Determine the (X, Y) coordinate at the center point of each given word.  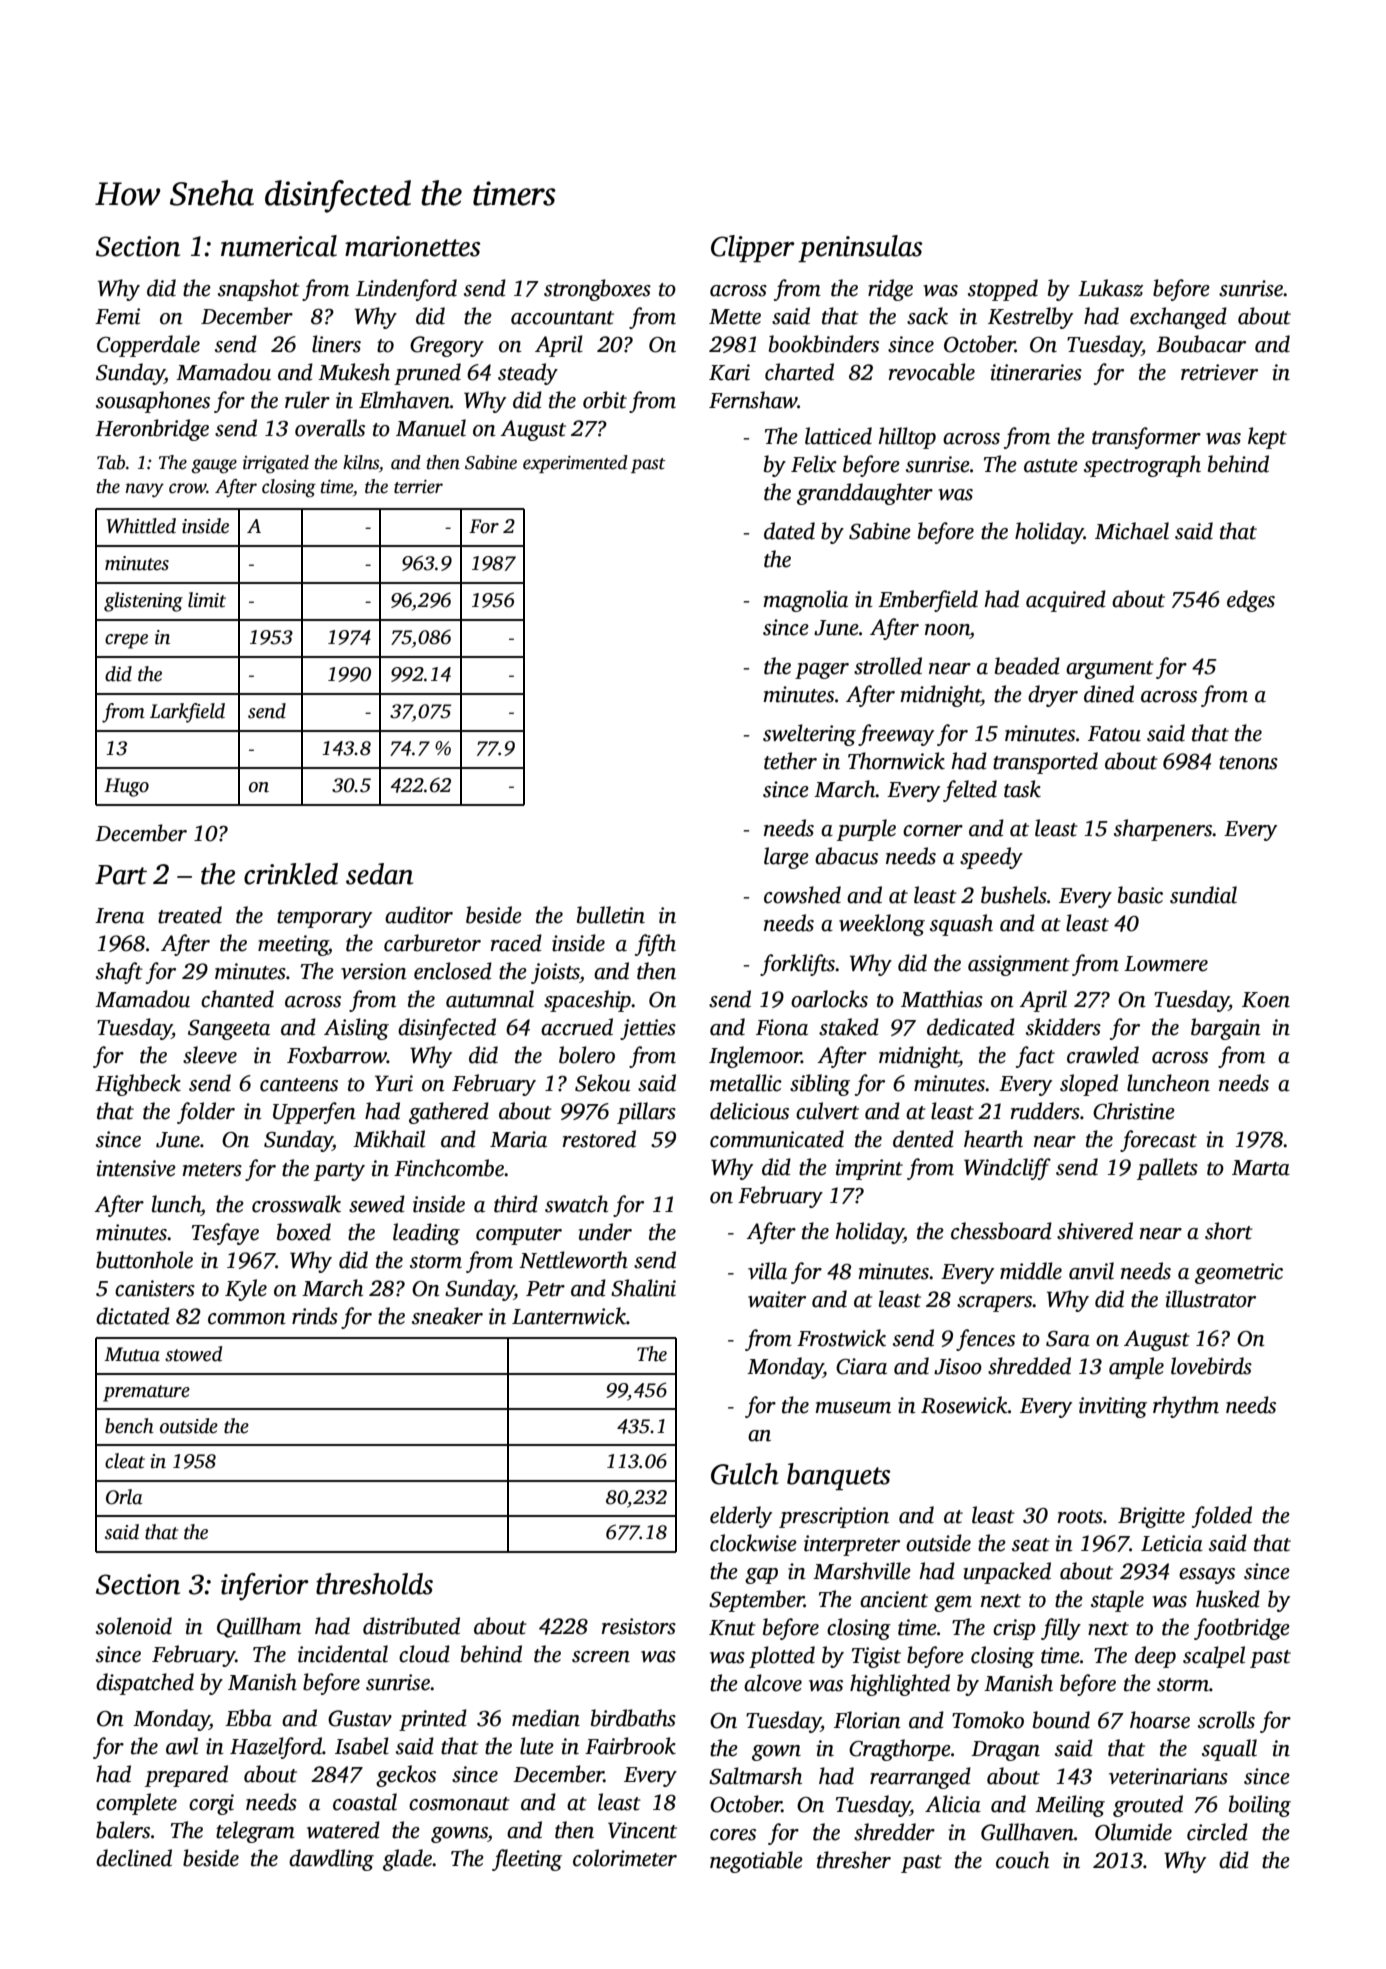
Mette (735, 317)
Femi (117, 316)
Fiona (782, 1027)
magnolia (805, 601)
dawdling (331, 1860)
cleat (125, 1461)
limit (207, 600)
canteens (299, 1085)
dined (1109, 694)
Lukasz (1110, 288)
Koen (1266, 1000)
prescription (834, 1517)
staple (1117, 1601)
